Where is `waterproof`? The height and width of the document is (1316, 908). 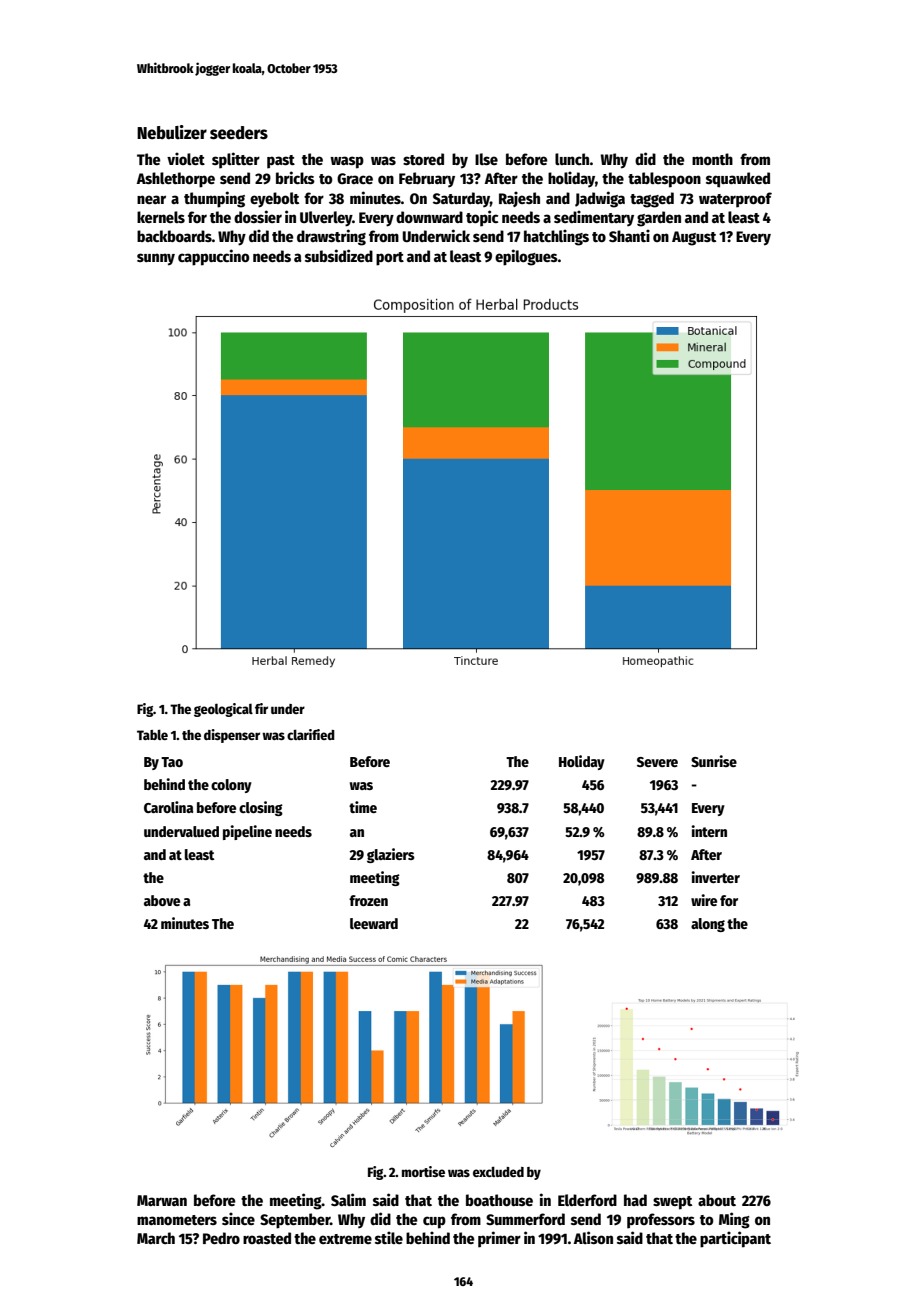 waterproof is located at coordinates (735, 200).
